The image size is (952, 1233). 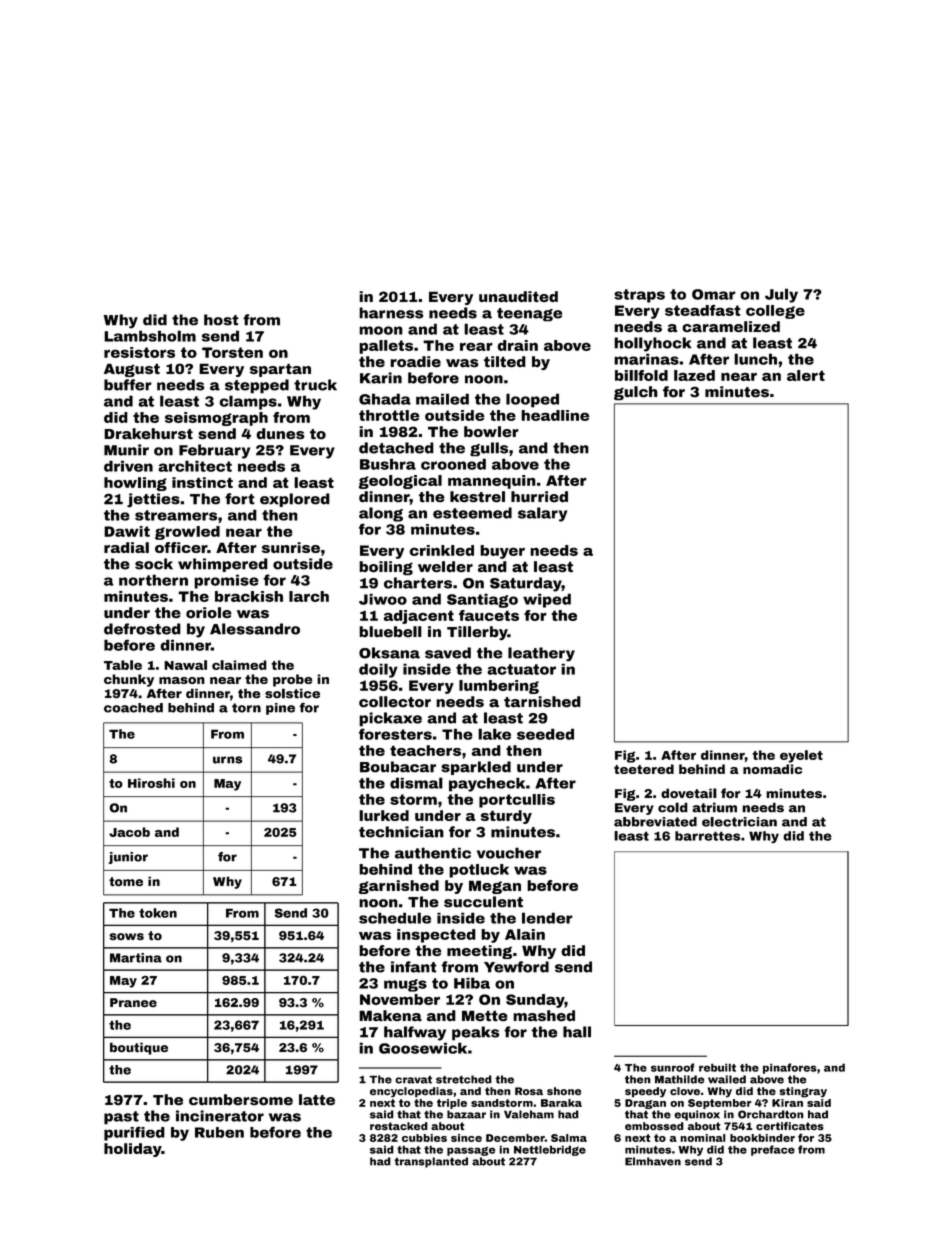 What do you see at coordinates (641, 375) in the screenshot?
I see `billfold` at bounding box center [641, 375].
